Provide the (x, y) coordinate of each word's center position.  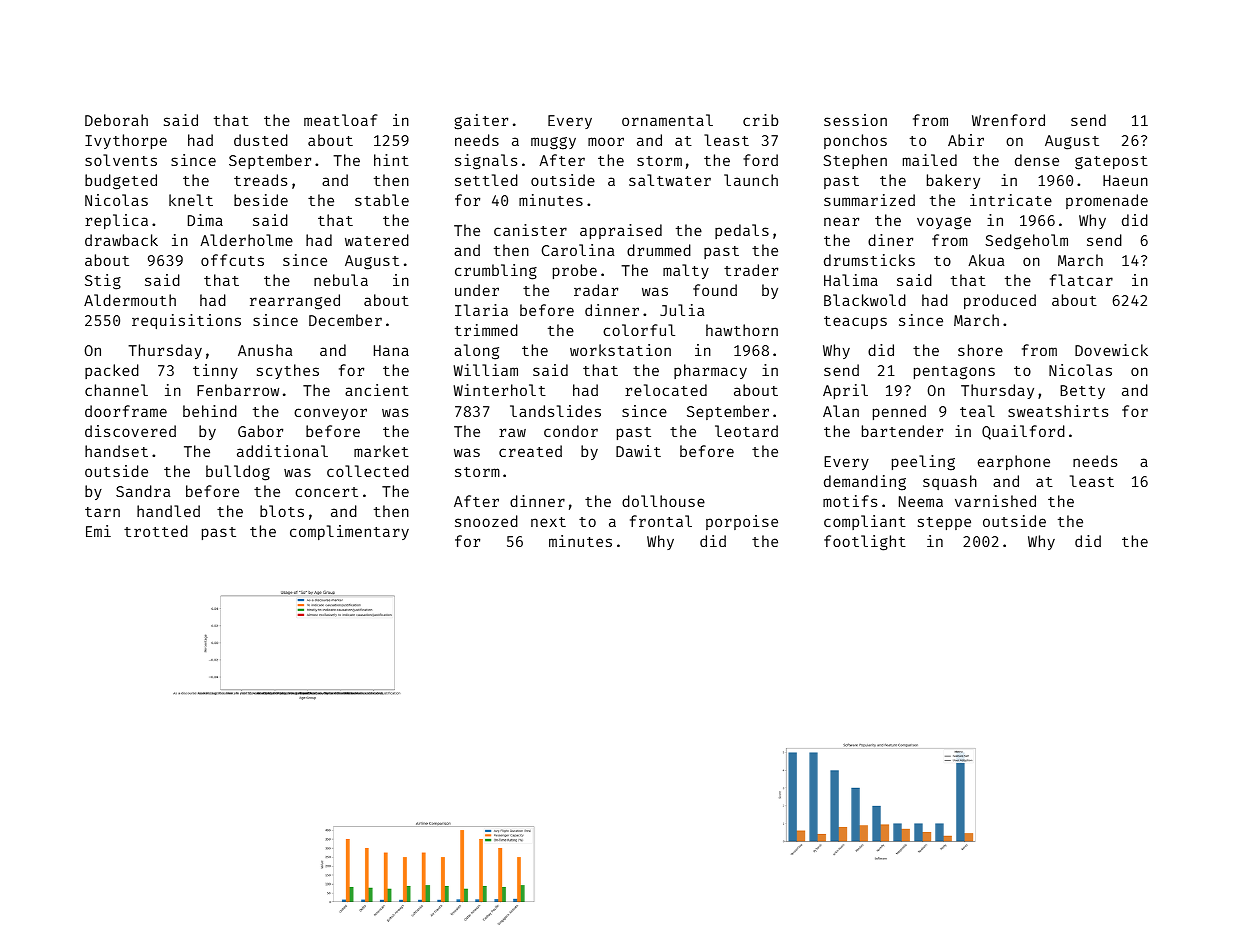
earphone (1014, 462)
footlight (865, 543)
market (381, 451)
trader (751, 270)
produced (1000, 301)
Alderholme (246, 240)
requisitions (186, 321)
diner (890, 240)
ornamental (667, 120)
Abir (966, 140)
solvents (121, 160)
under (477, 290)
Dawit (638, 451)
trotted (156, 531)
